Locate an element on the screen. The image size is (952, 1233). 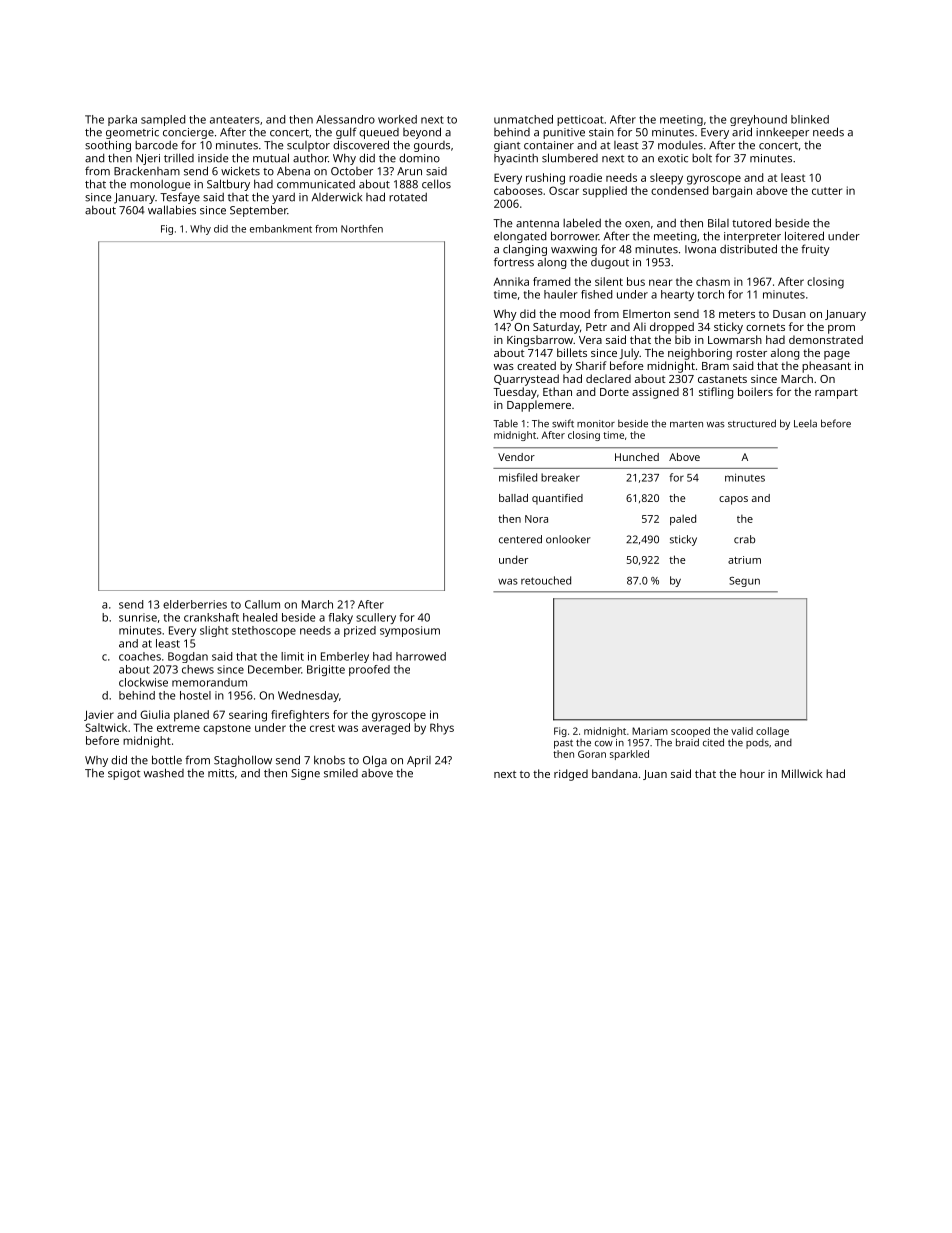
embankment is located at coordinates (281, 229).
